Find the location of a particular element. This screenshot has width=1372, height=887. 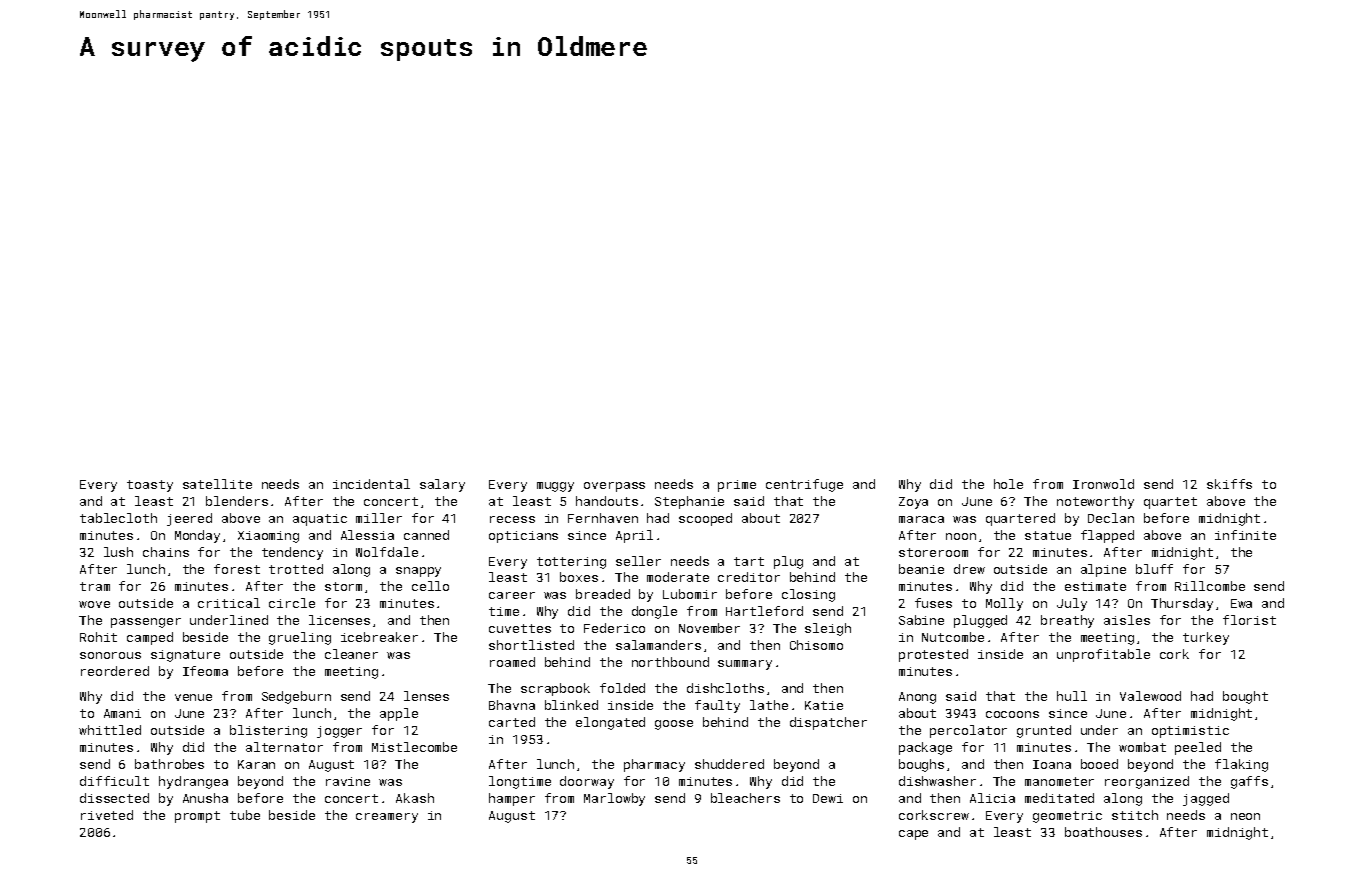

Rohit is located at coordinates (98, 637).
